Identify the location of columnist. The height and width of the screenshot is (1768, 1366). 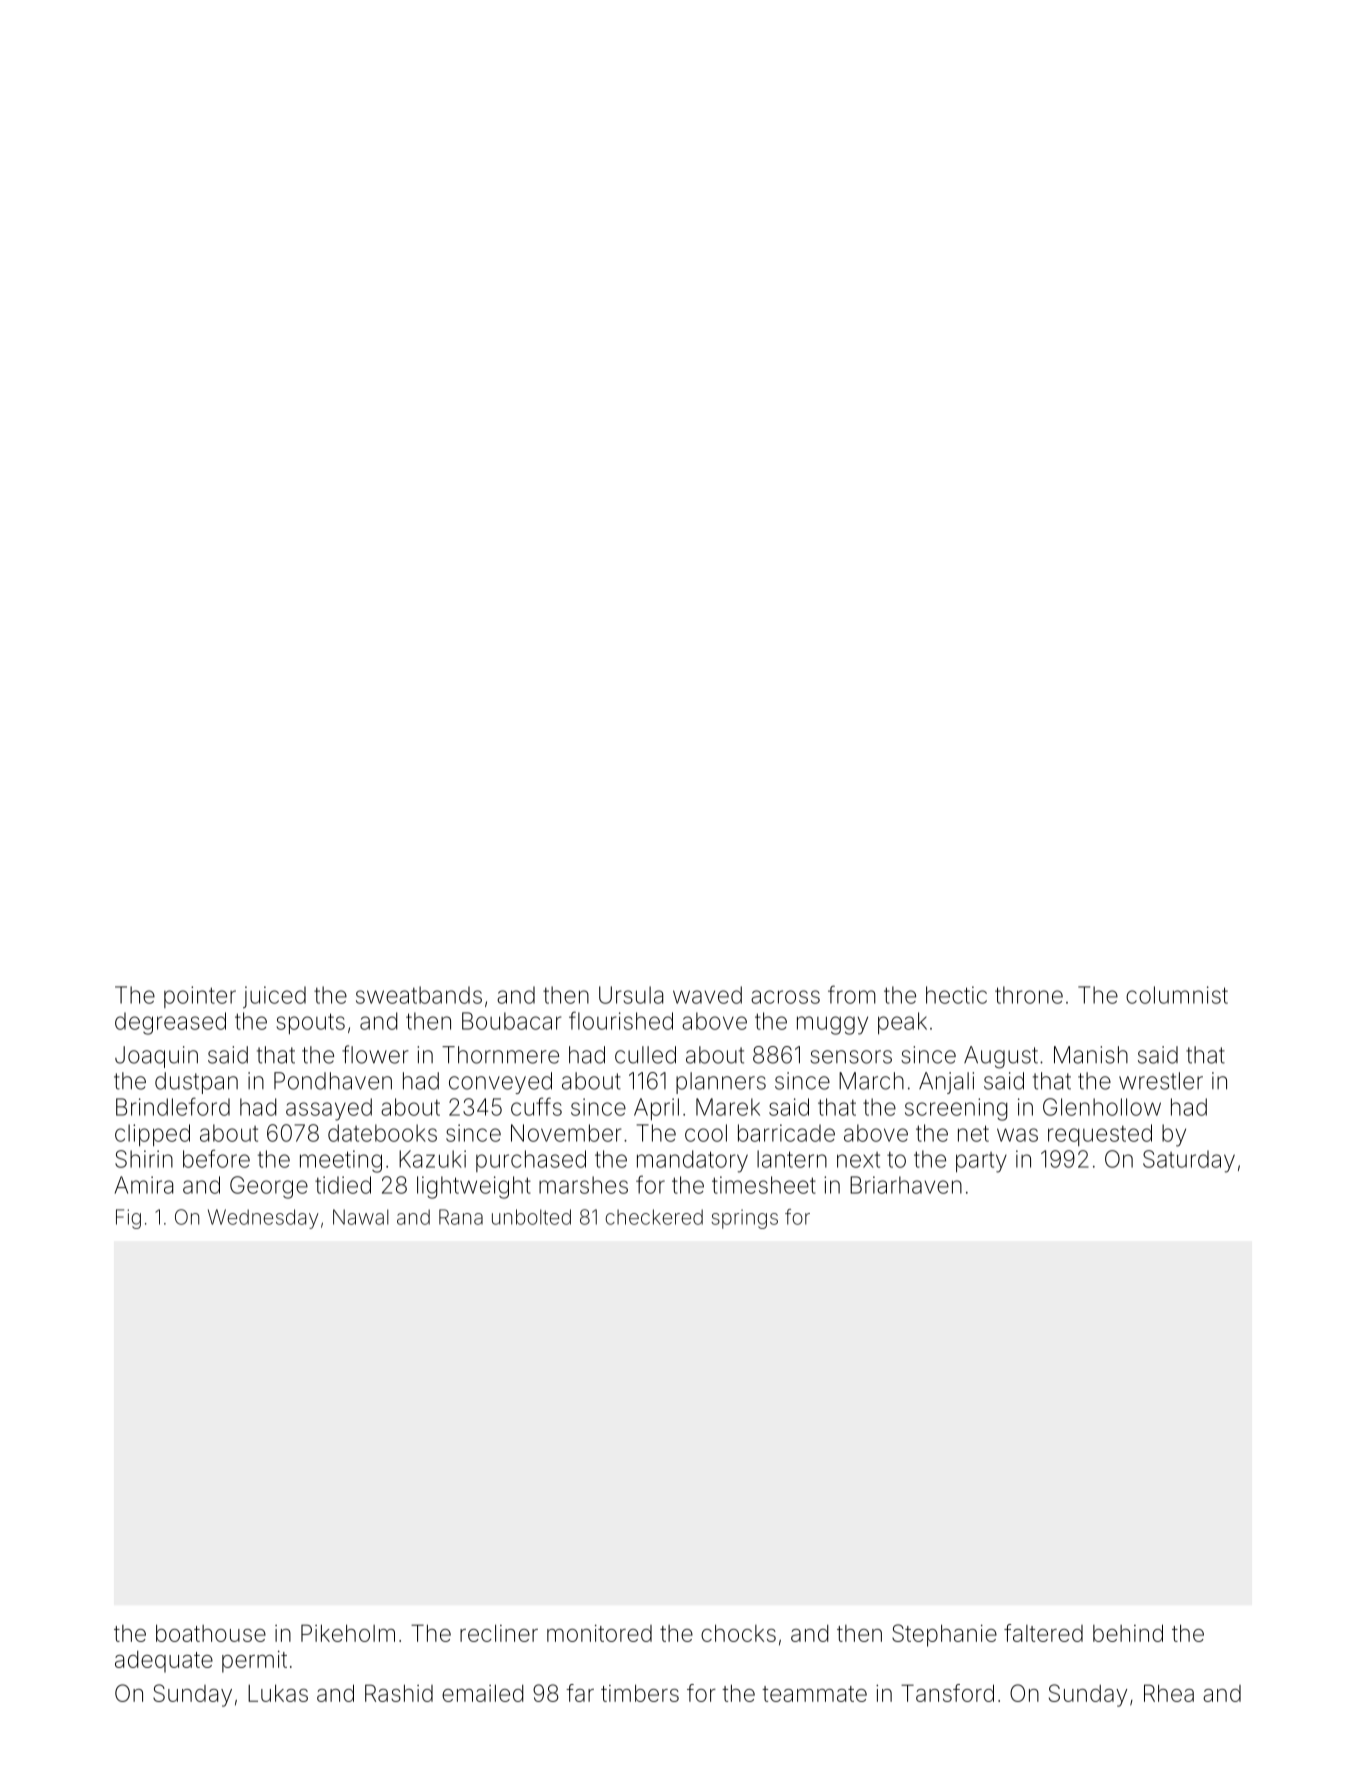
(1177, 995).
